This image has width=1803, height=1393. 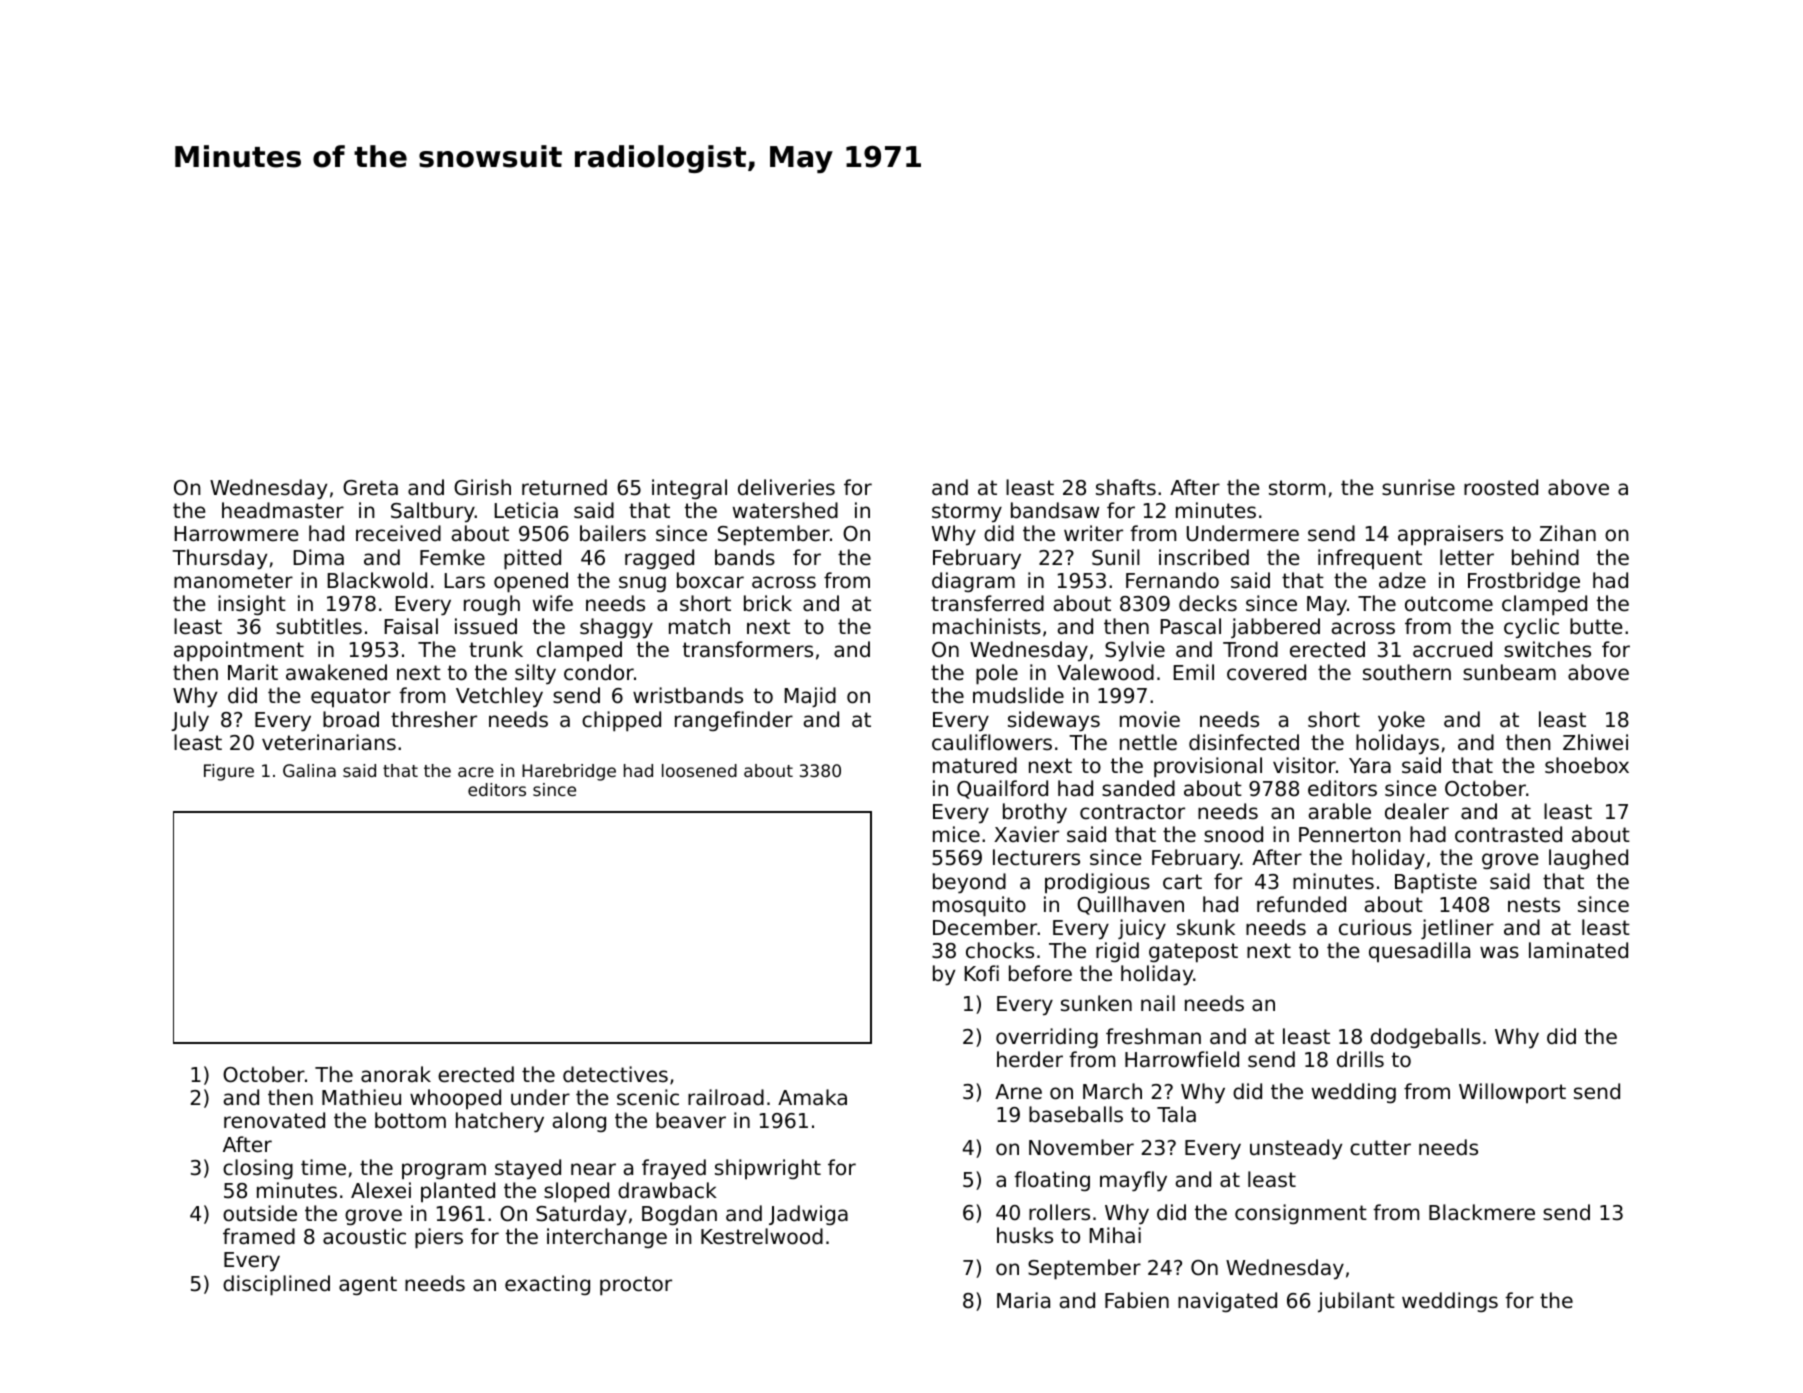 What do you see at coordinates (532, 559) in the image?
I see `pitted` at bounding box center [532, 559].
